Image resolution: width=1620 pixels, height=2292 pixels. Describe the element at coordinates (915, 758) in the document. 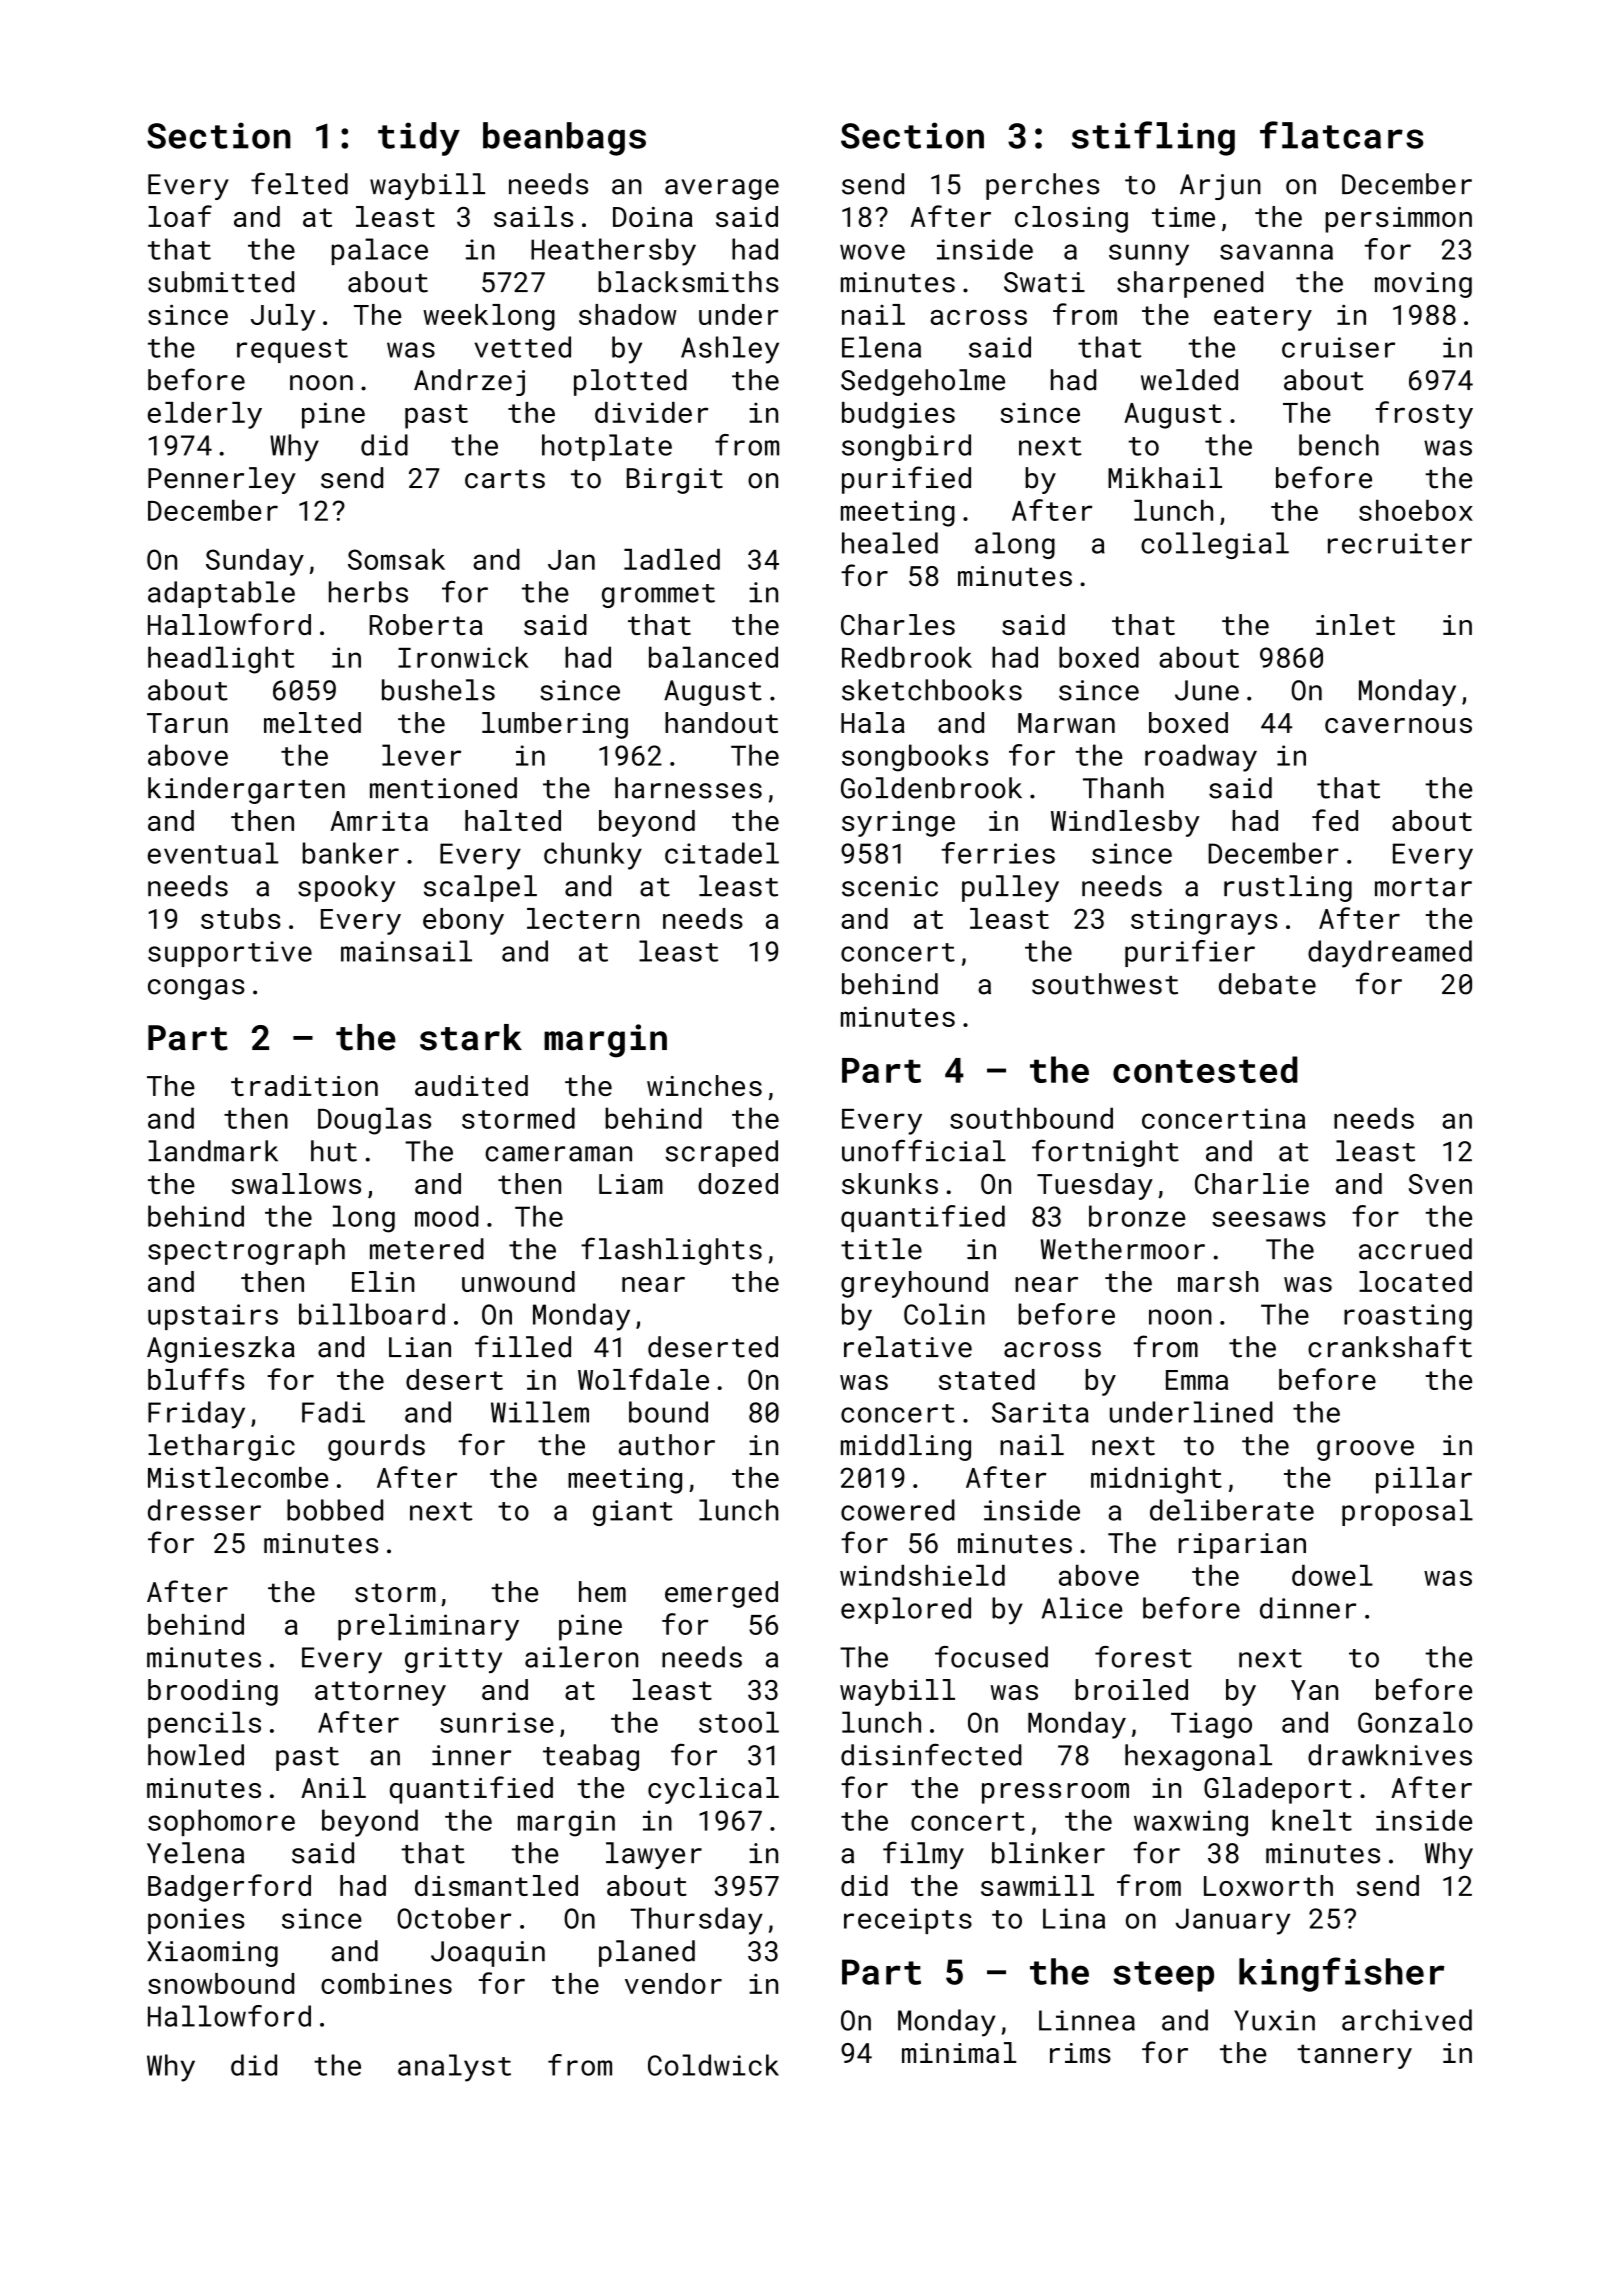

I see `songbooks` at that location.
